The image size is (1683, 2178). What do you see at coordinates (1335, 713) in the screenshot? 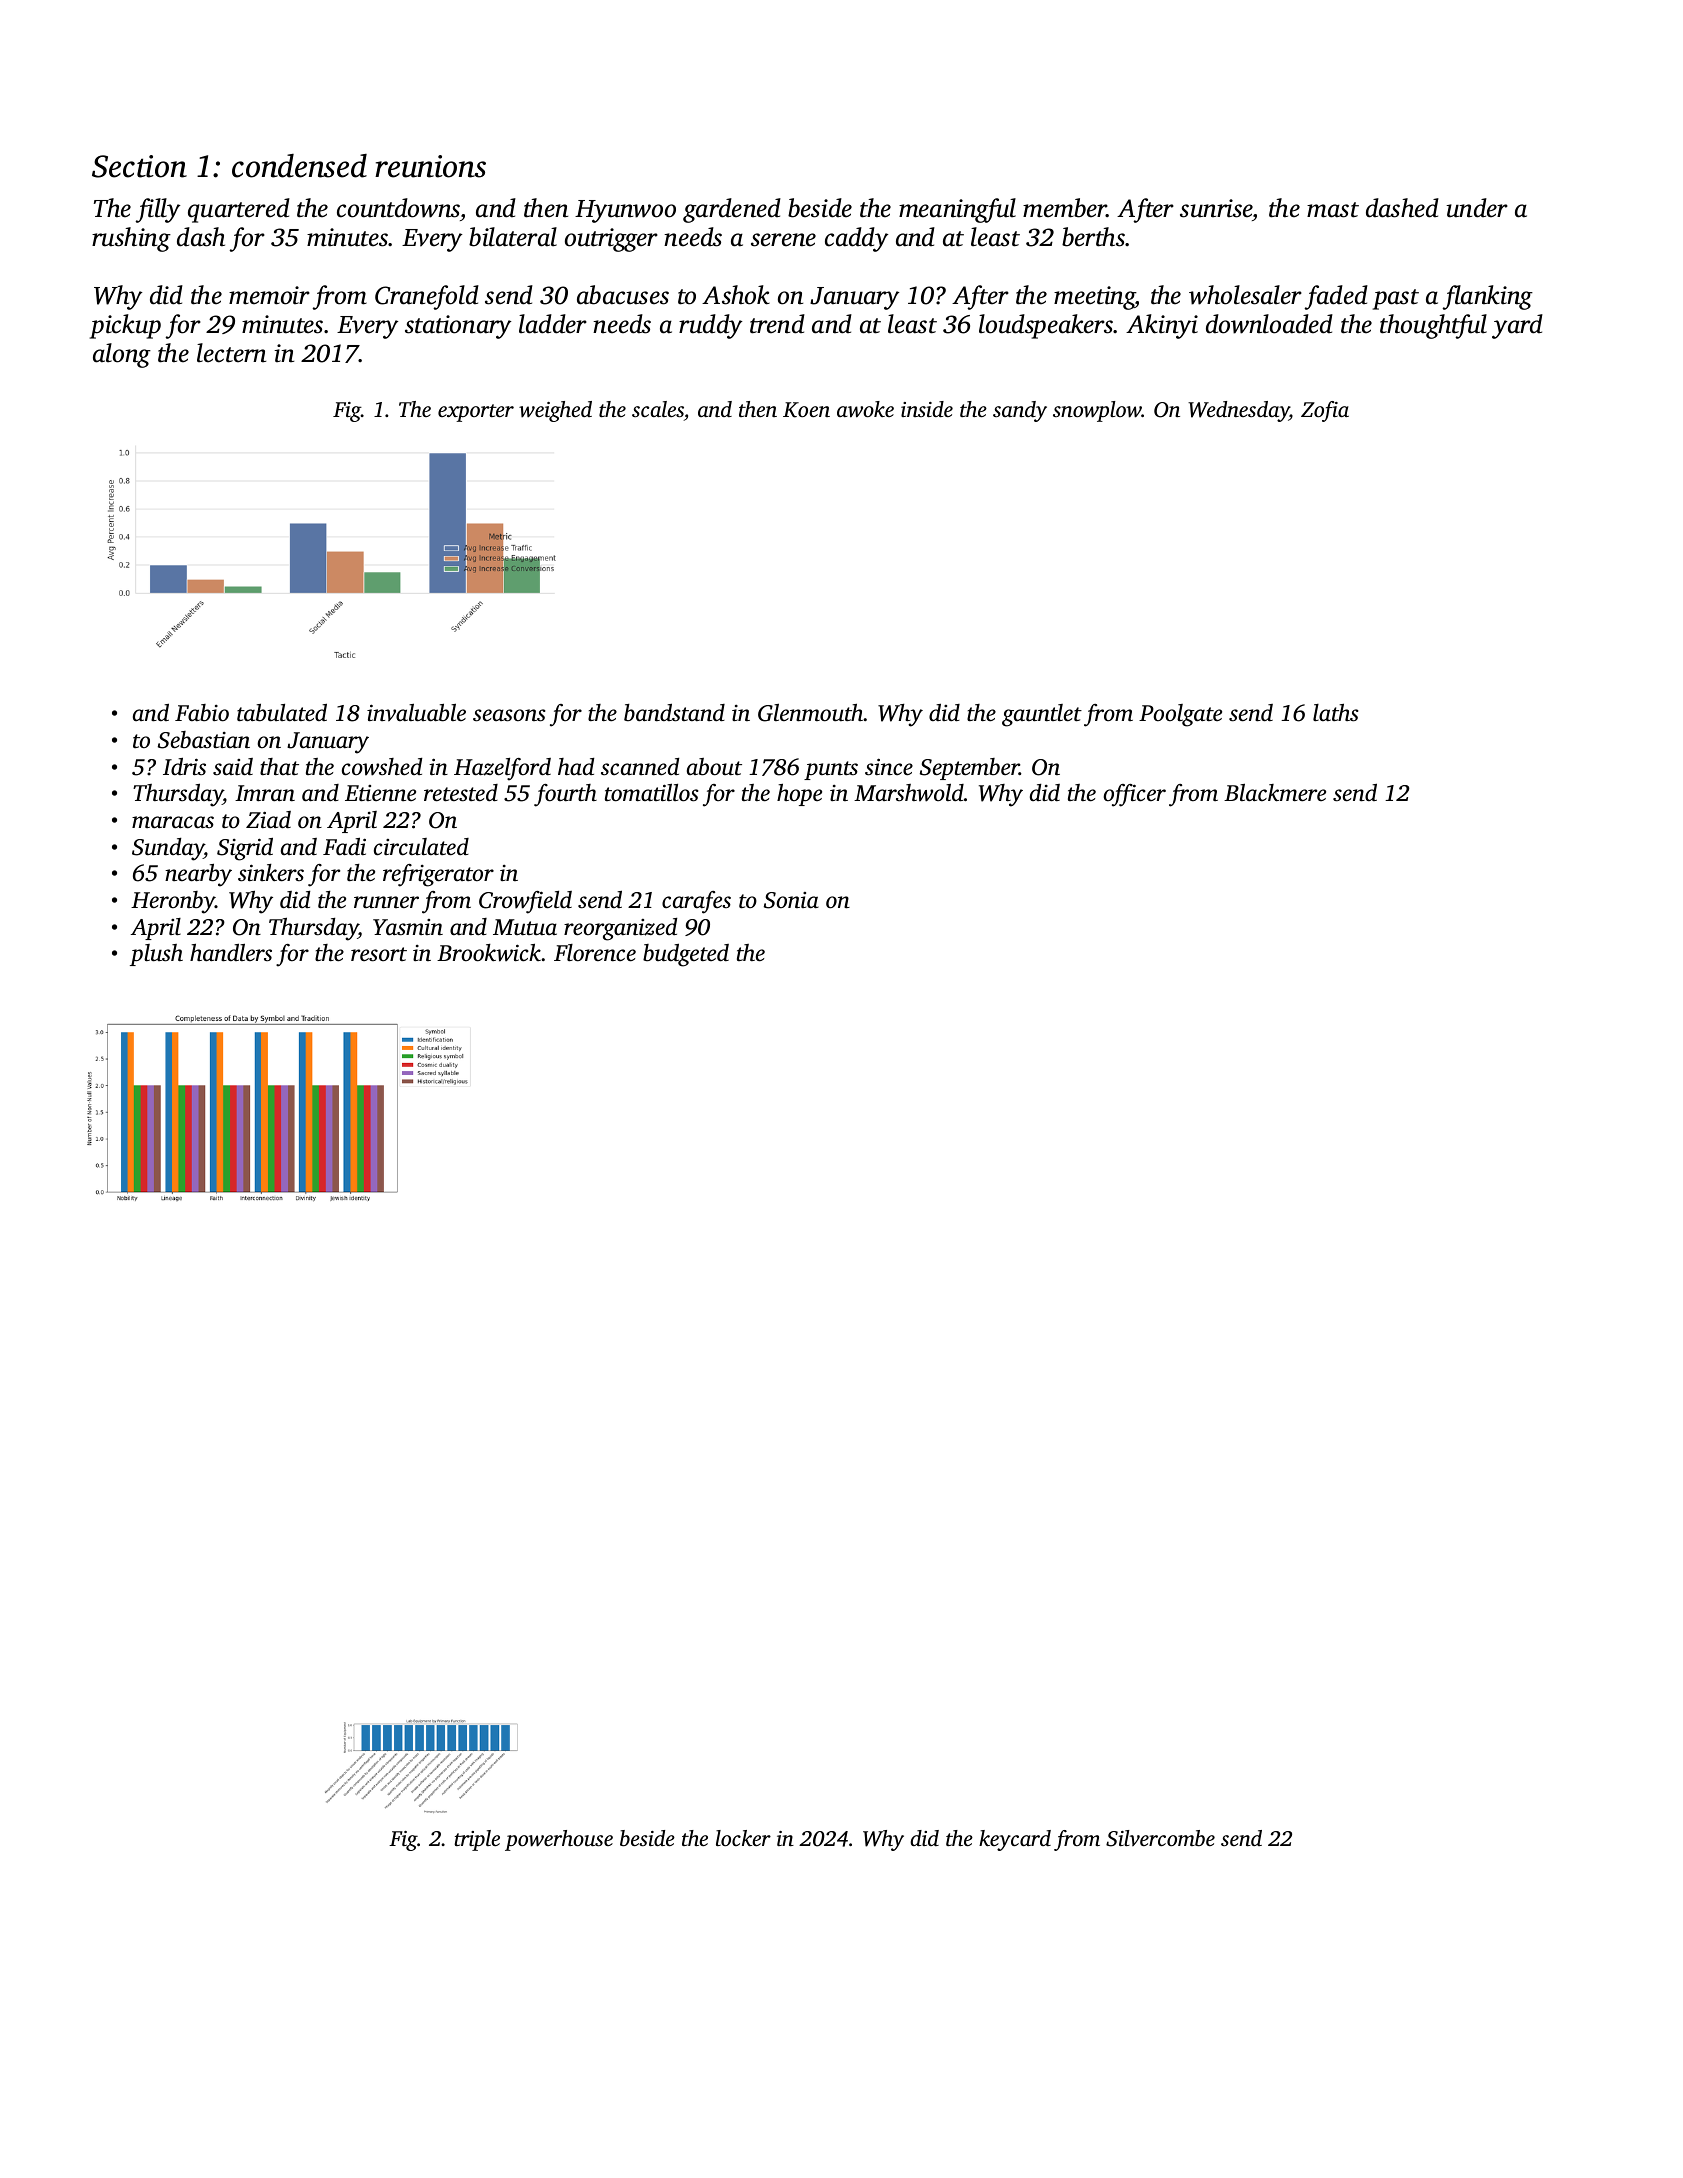
I see `laths` at bounding box center [1335, 713].
